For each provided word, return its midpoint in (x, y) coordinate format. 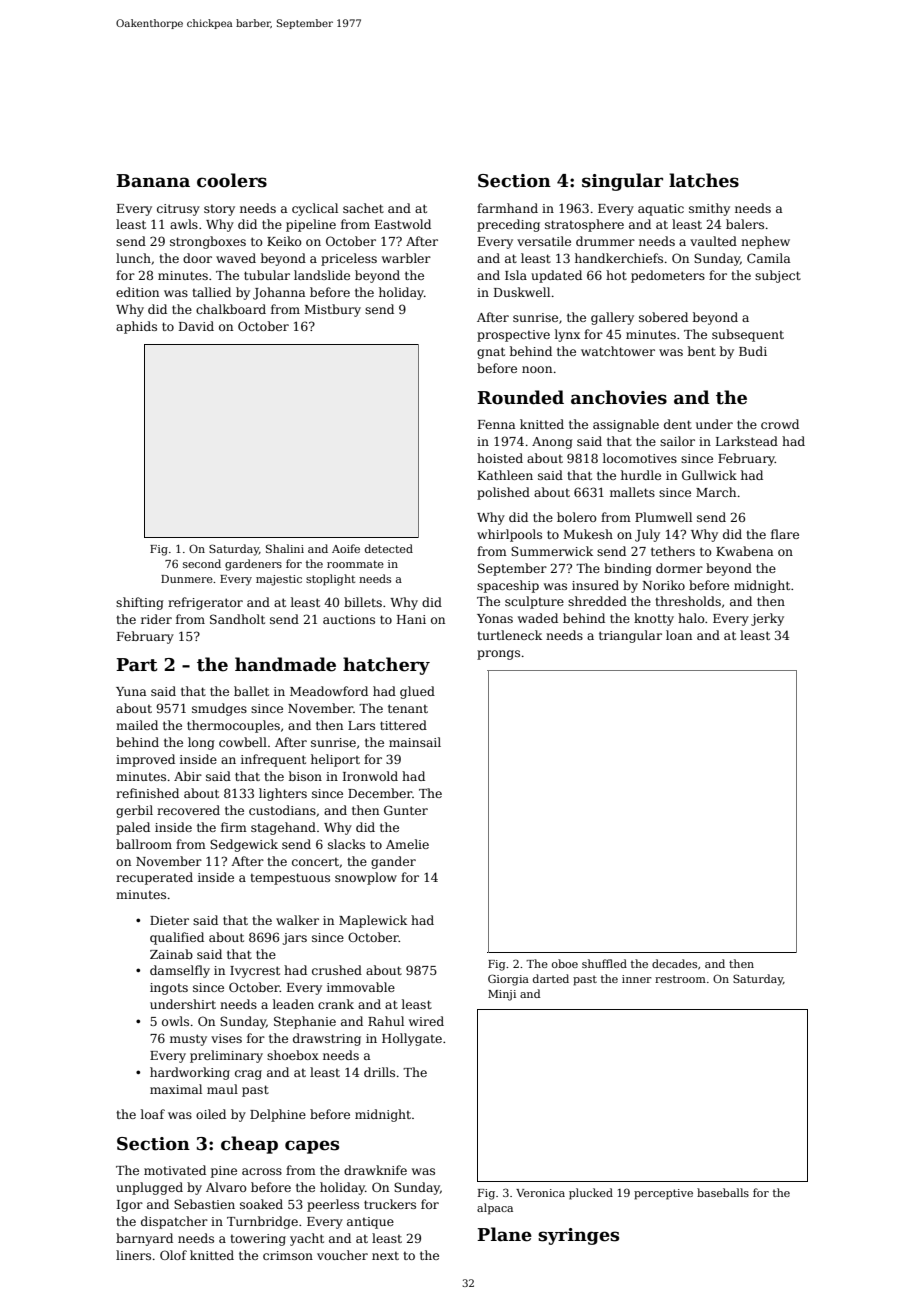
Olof (173, 1255)
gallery (612, 318)
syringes (578, 1236)
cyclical (315, 209)
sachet (363, 208)
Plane (504, 1234)
